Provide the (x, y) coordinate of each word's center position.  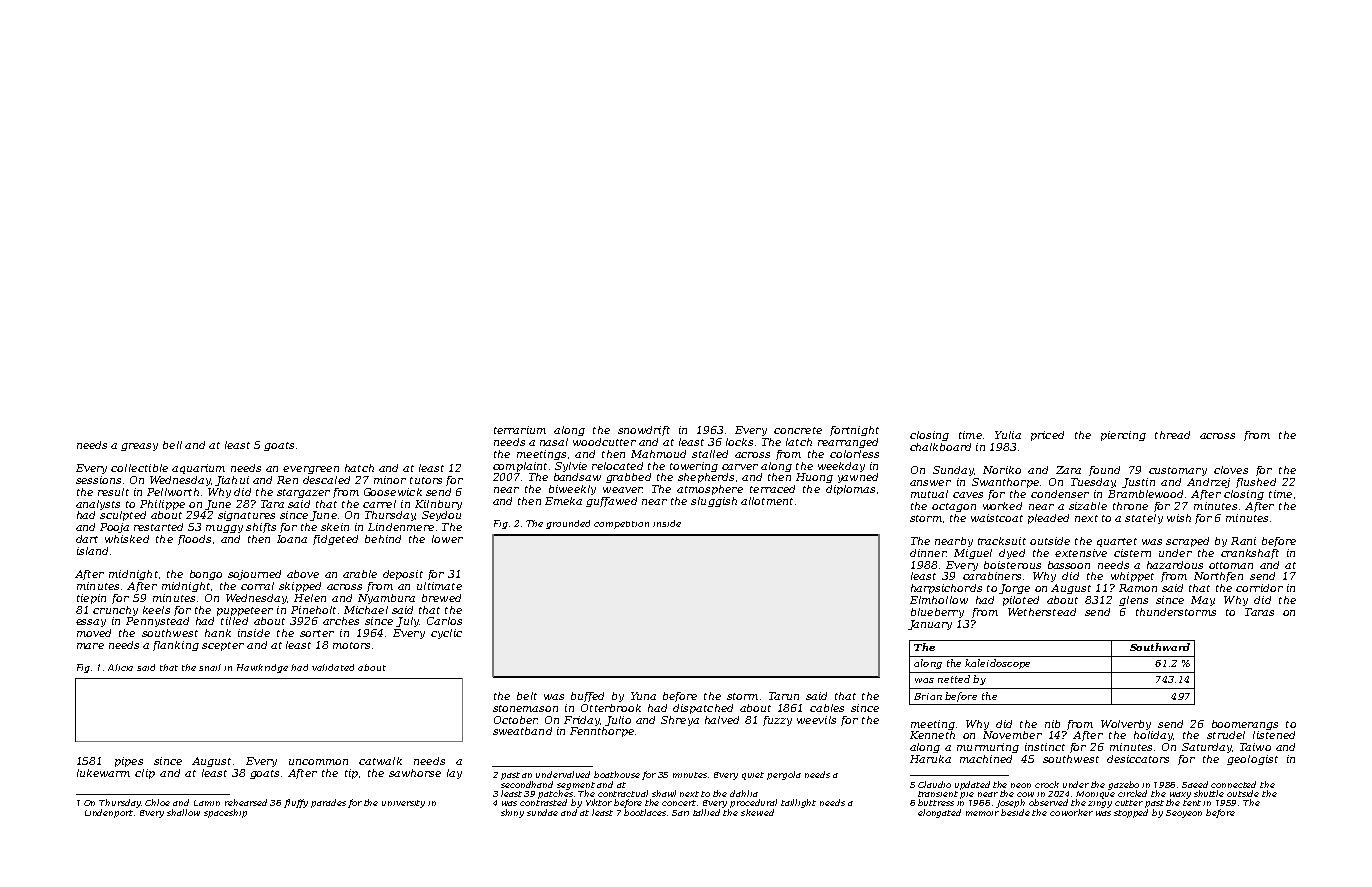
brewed (441, 598)
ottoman (1231, 565)
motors (351, 645)
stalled (710, 454)
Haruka (930, 759)
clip (145, 774)
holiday (1153, 736)
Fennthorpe (602, 732)
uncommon (318, 762)
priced (1047, 436)
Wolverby (1126, 725)
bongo (206, 575)
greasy (139, 447)
